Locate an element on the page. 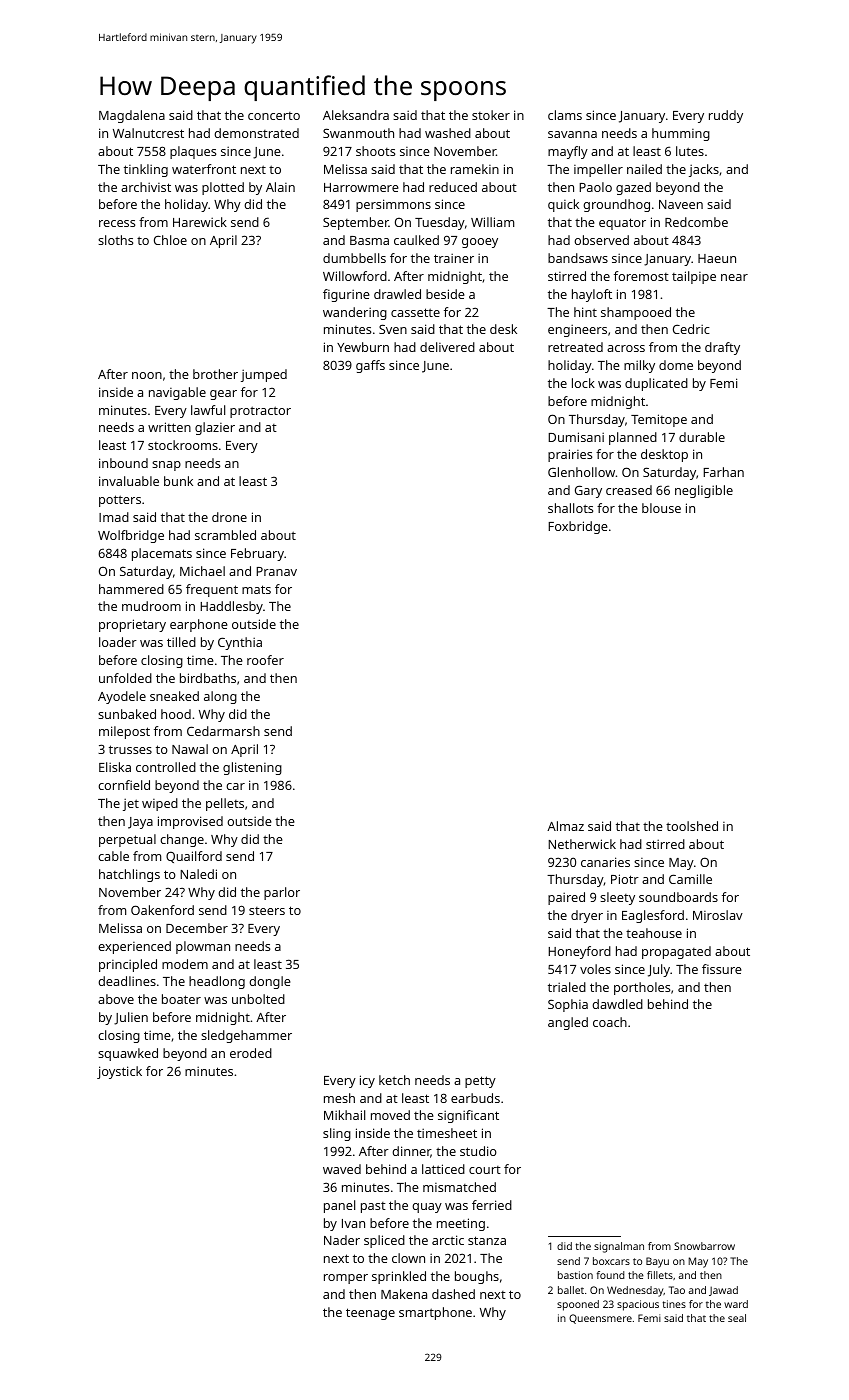 The height and width of the document is (1400, 849). protractor is located at coordinates (260, 412).
